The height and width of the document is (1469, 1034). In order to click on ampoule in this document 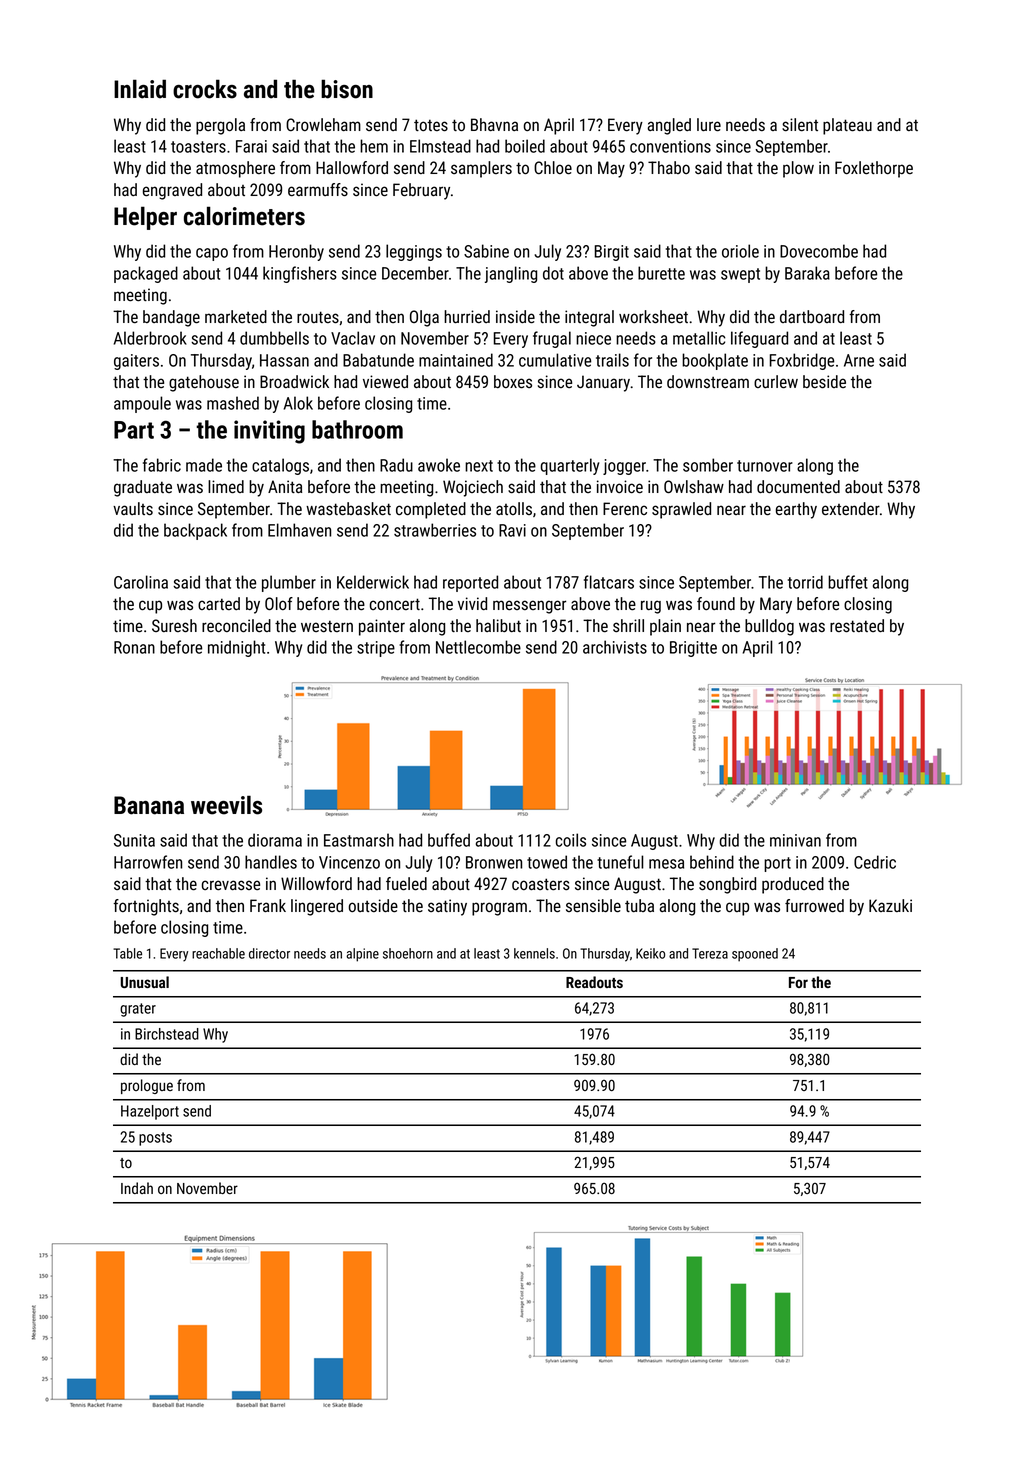, I will do `click(142, 404)`.
